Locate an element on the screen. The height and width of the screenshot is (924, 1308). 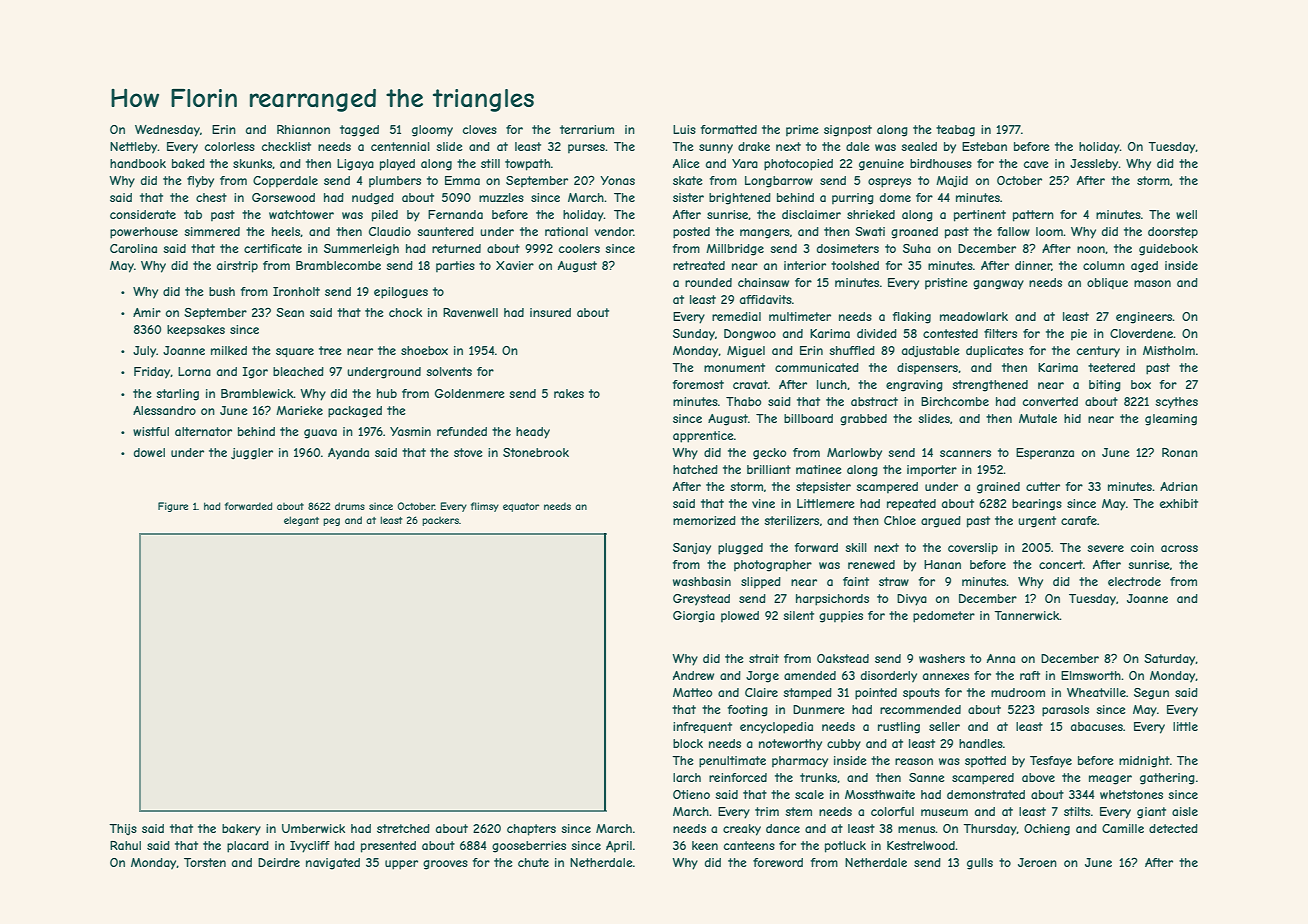
mason is located at coordinates (1152, 283).
